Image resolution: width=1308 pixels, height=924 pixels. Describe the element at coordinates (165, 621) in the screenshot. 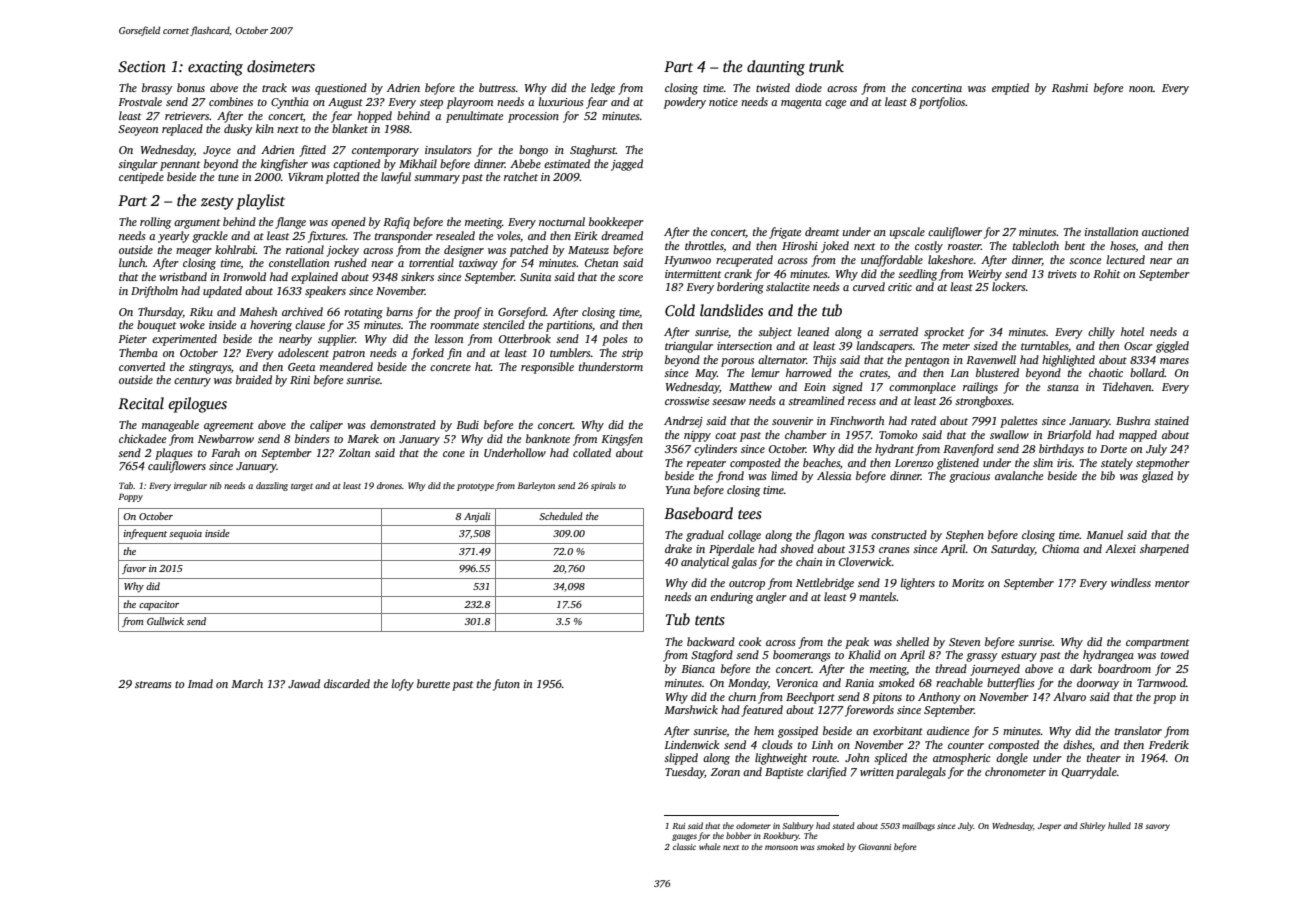

I see `Gullwick` at that location.
